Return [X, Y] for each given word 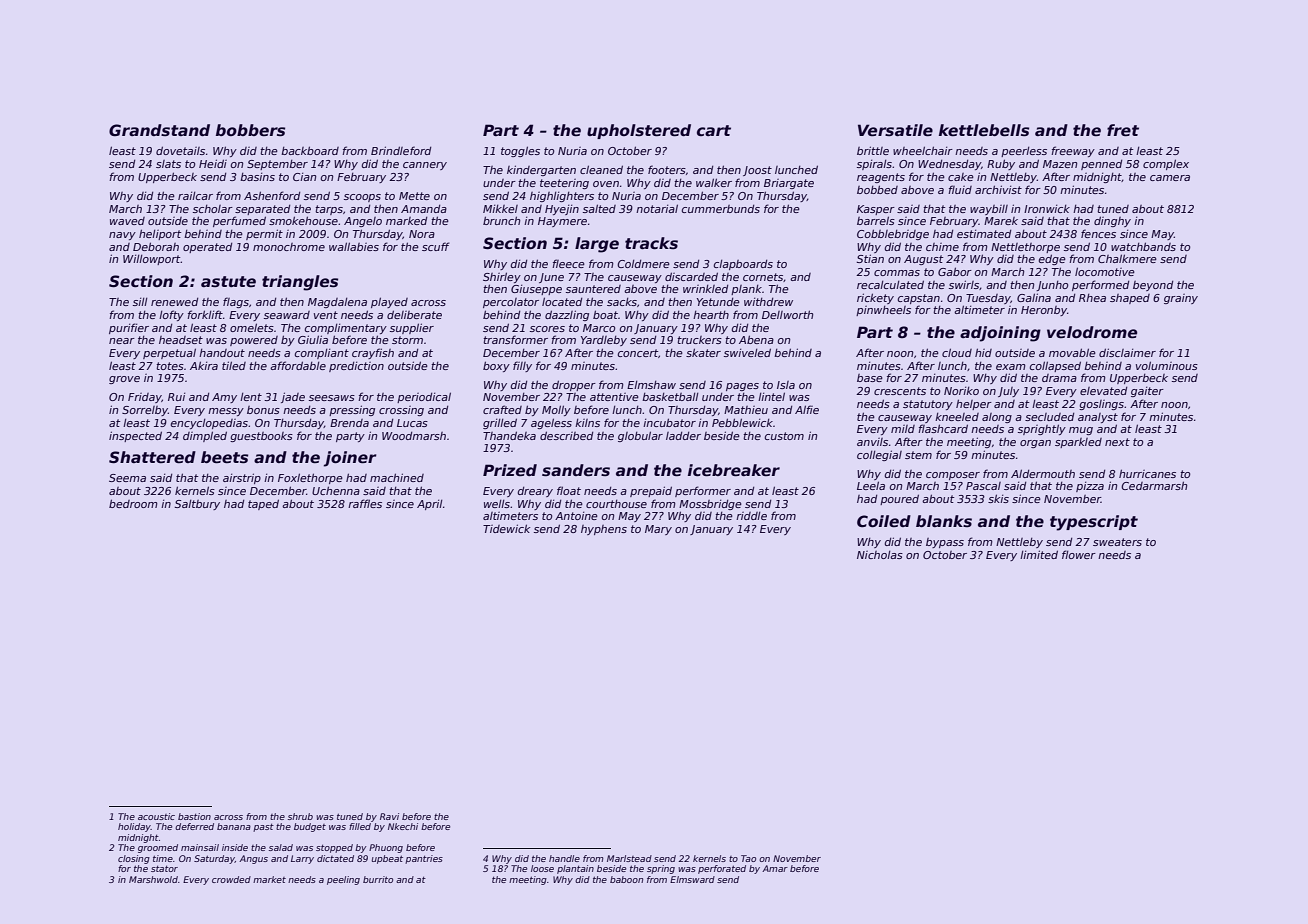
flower [1079, 554]
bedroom [133, 503]
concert [638, 353]
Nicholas [880, 555]
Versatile [895, 130]
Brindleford [401, 150]
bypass [945, 543]
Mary [658, 530]
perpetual [169, 353]
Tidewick [506, 528]
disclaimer [1127, 352]
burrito [378, 879]
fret [1123, 130]
